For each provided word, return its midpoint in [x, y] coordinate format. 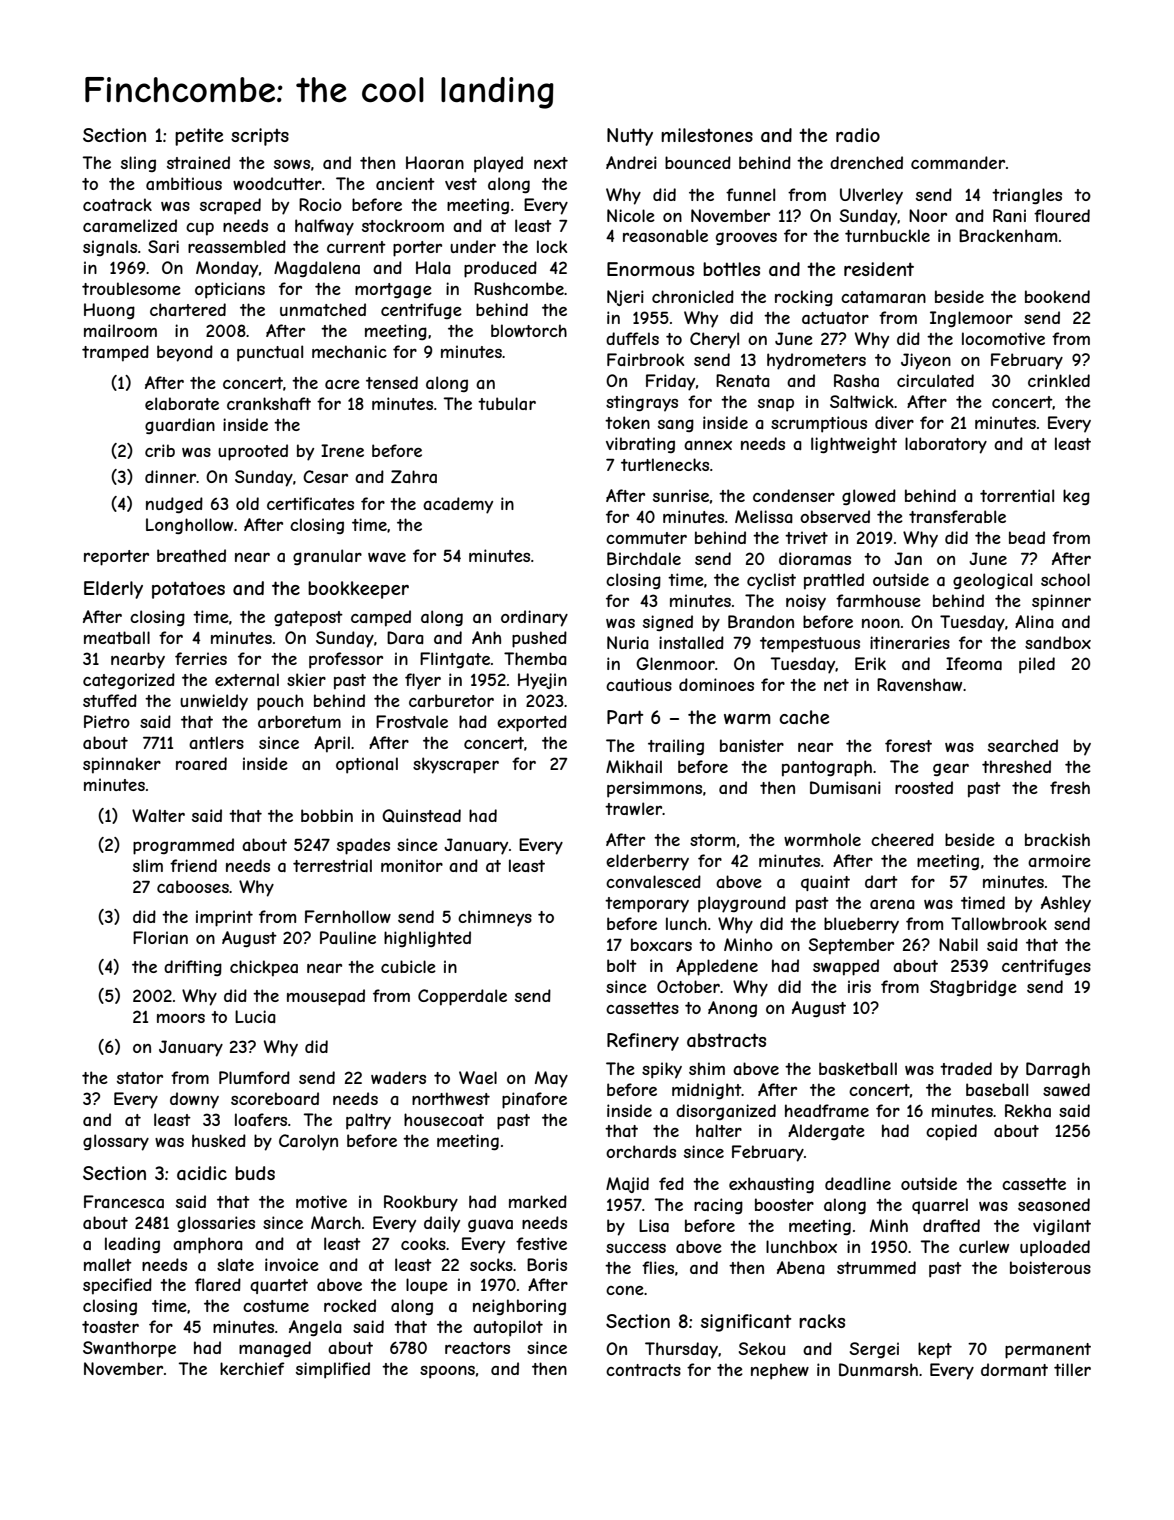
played [498, 164]
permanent [1048, 1351]
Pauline [348, 937]
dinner [170, 476]
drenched [866, 162]
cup [200, 229]
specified [117, 1286]
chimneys [495, 918]
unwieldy [214, 702]
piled [1037, 665]
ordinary [534, 618]
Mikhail [634, 766]
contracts [643, 1370]
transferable [957, 516]
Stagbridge [973, 988]
